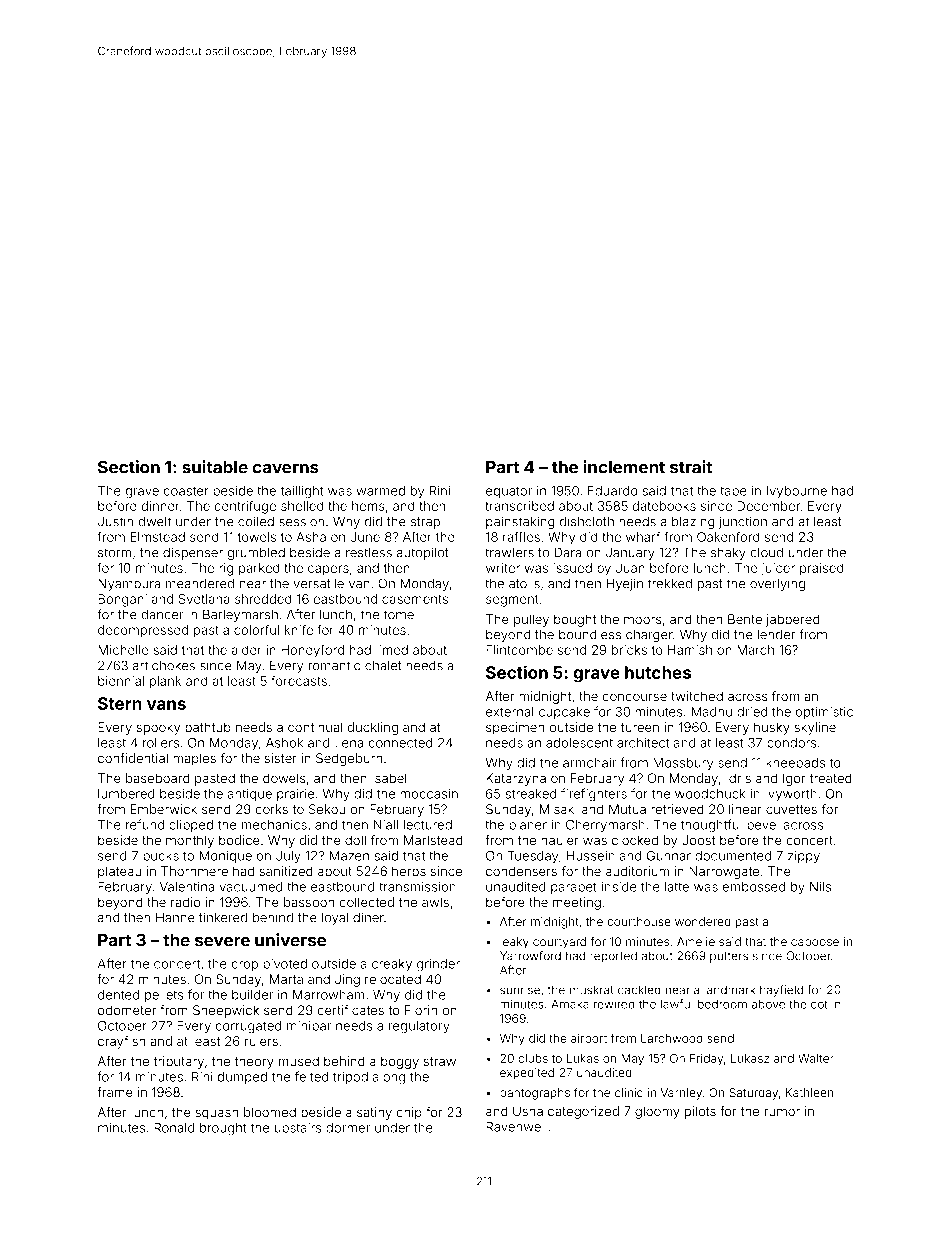 The width and height of the screenshot is (952, 1233). What do you see at coordinates (568, 552) in the screenshot?
I see `Dara` at bounding box center [568, 552].
